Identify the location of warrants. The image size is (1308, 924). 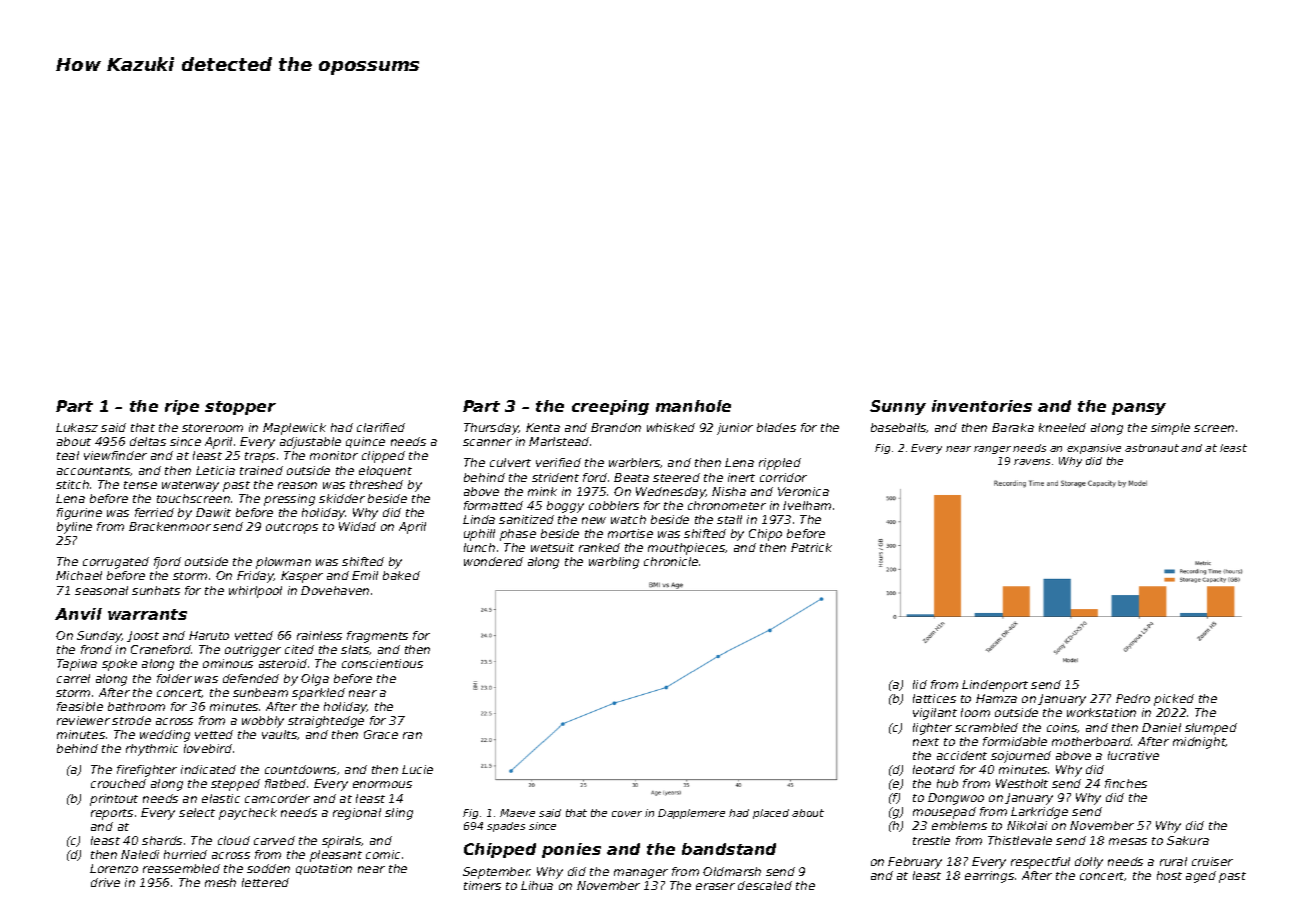
(147, 614).
